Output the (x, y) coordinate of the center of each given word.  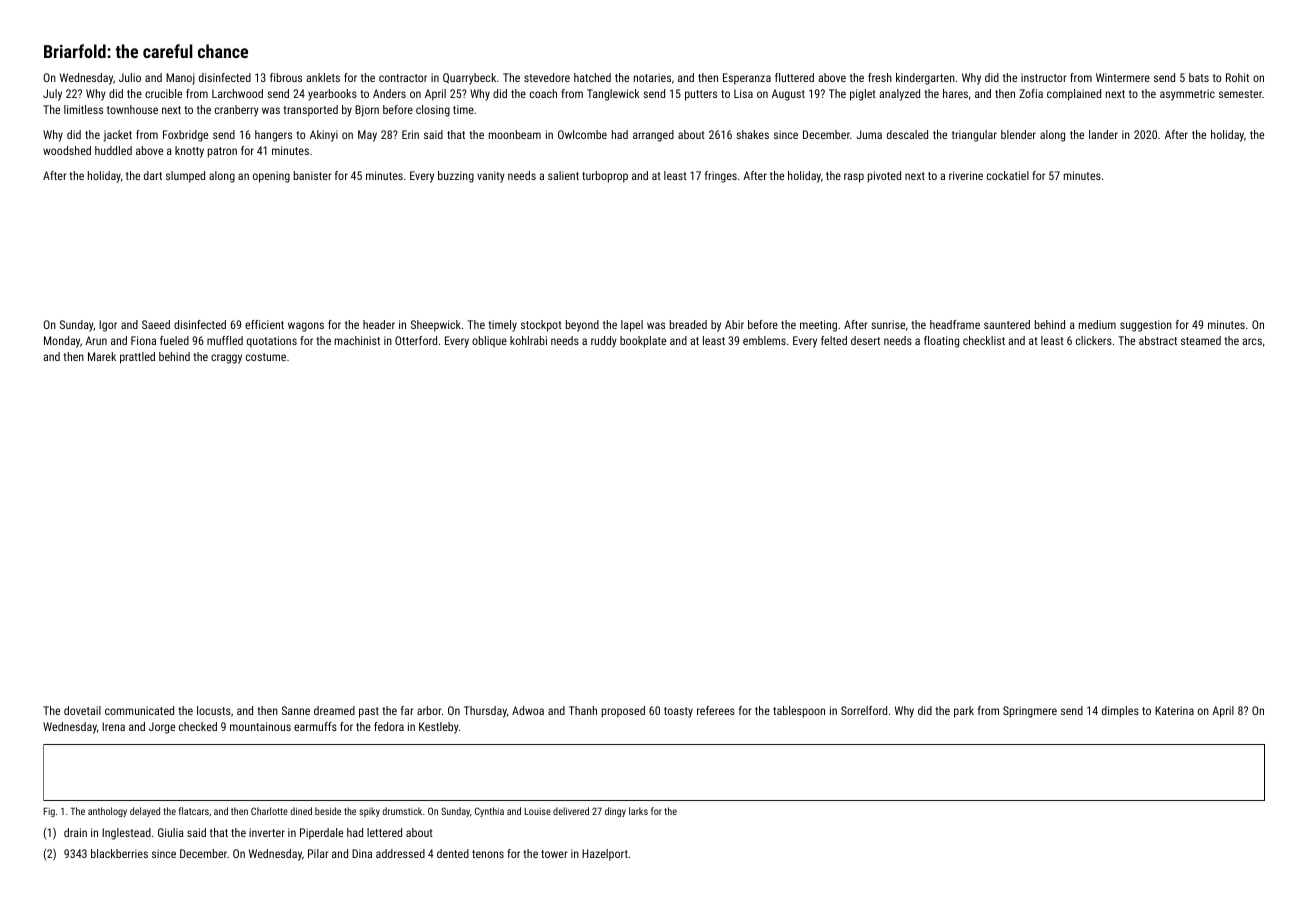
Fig (49, 812)
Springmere (1030, 712)
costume (266, 357)
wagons (306, 327)
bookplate (643, 342)
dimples (1120, 712)
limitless (83, 109)
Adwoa (528, 710)
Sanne (296, 710)
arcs (1252, 341)
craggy (226, 359)
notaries (652, 77)
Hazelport (605, 855)
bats (1199, 77)
